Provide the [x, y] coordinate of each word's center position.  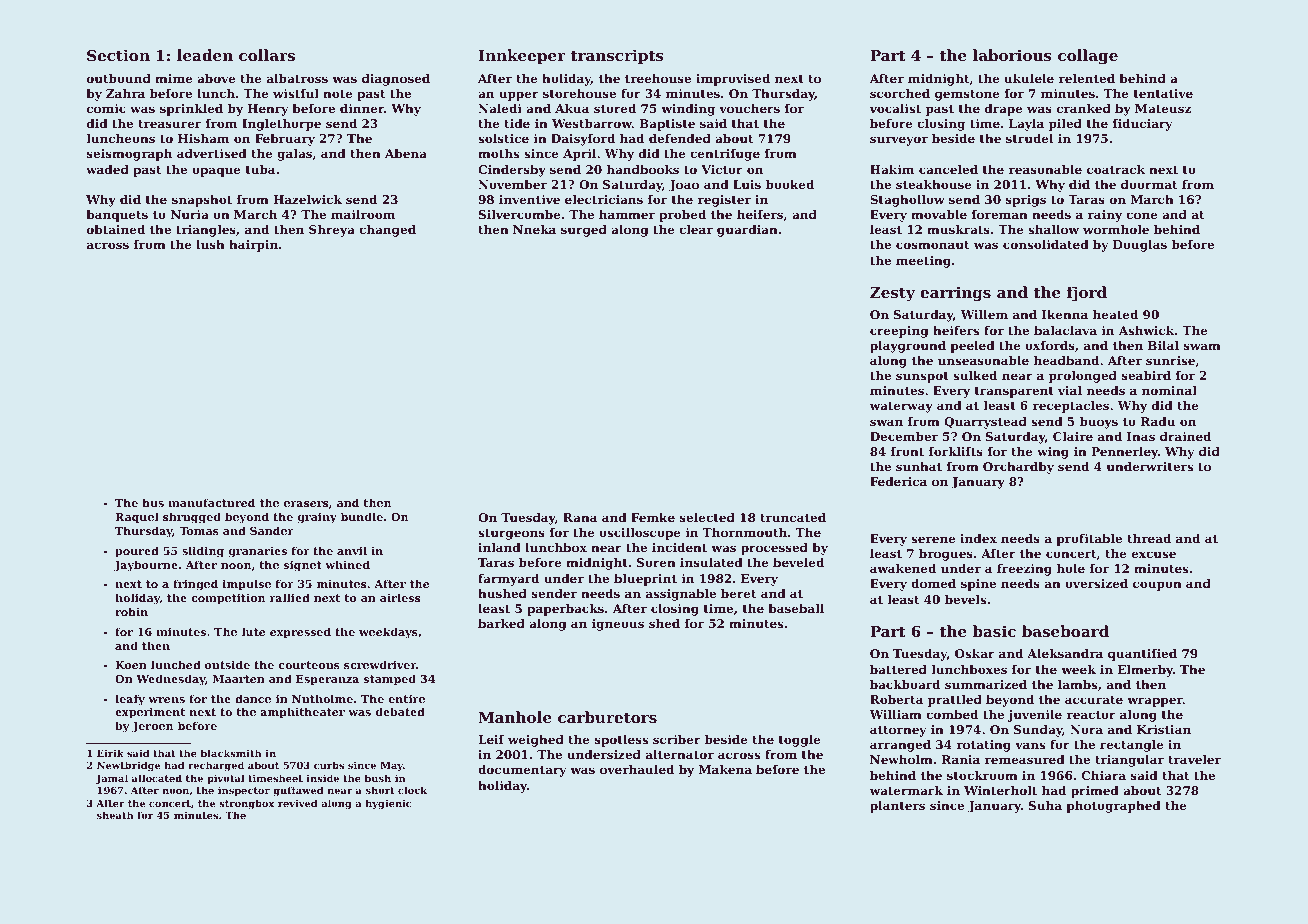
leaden [205, 55]
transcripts [617, 56]
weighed [536, 741]
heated [1115, 314]
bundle [362, 516]
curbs [329, 765]
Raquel [137, 518]
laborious [1012, 55]
